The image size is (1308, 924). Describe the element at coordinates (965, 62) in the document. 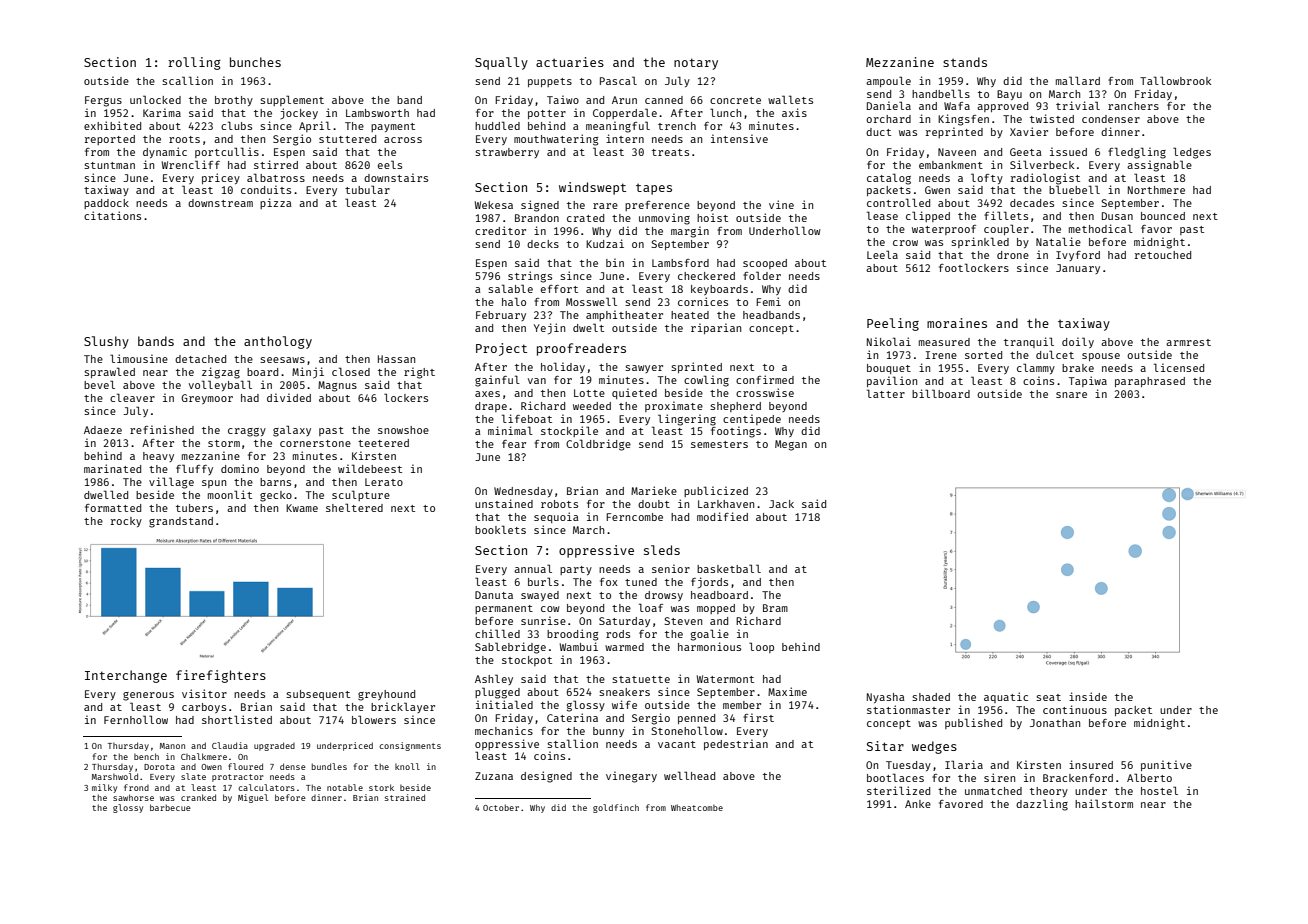

I see `stands` at that location.
